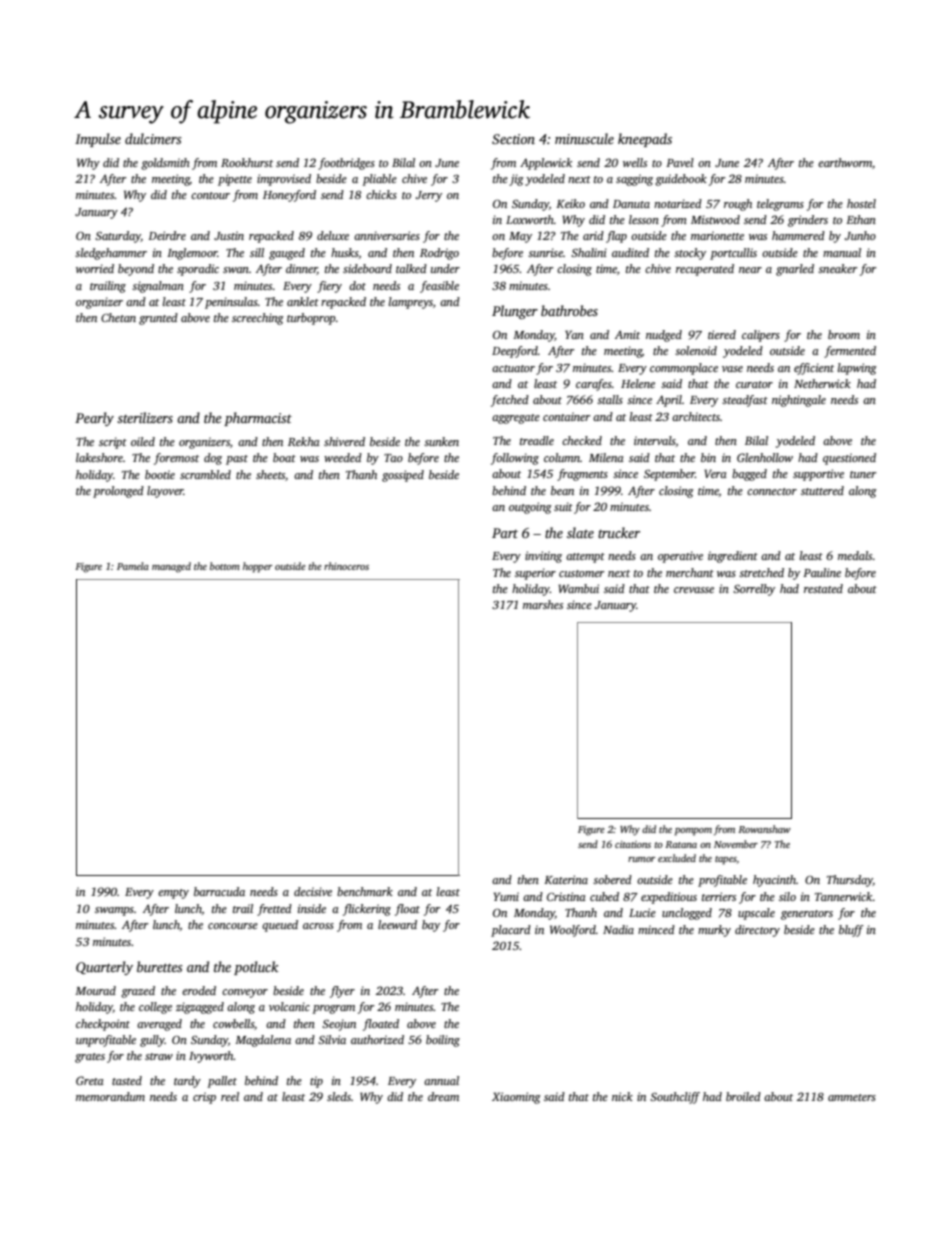 This document has height=1233, width=952. What do you see at coordinates (110, 1096) in the document?
I see `memorandum` at bounding box center [110, 1096].
